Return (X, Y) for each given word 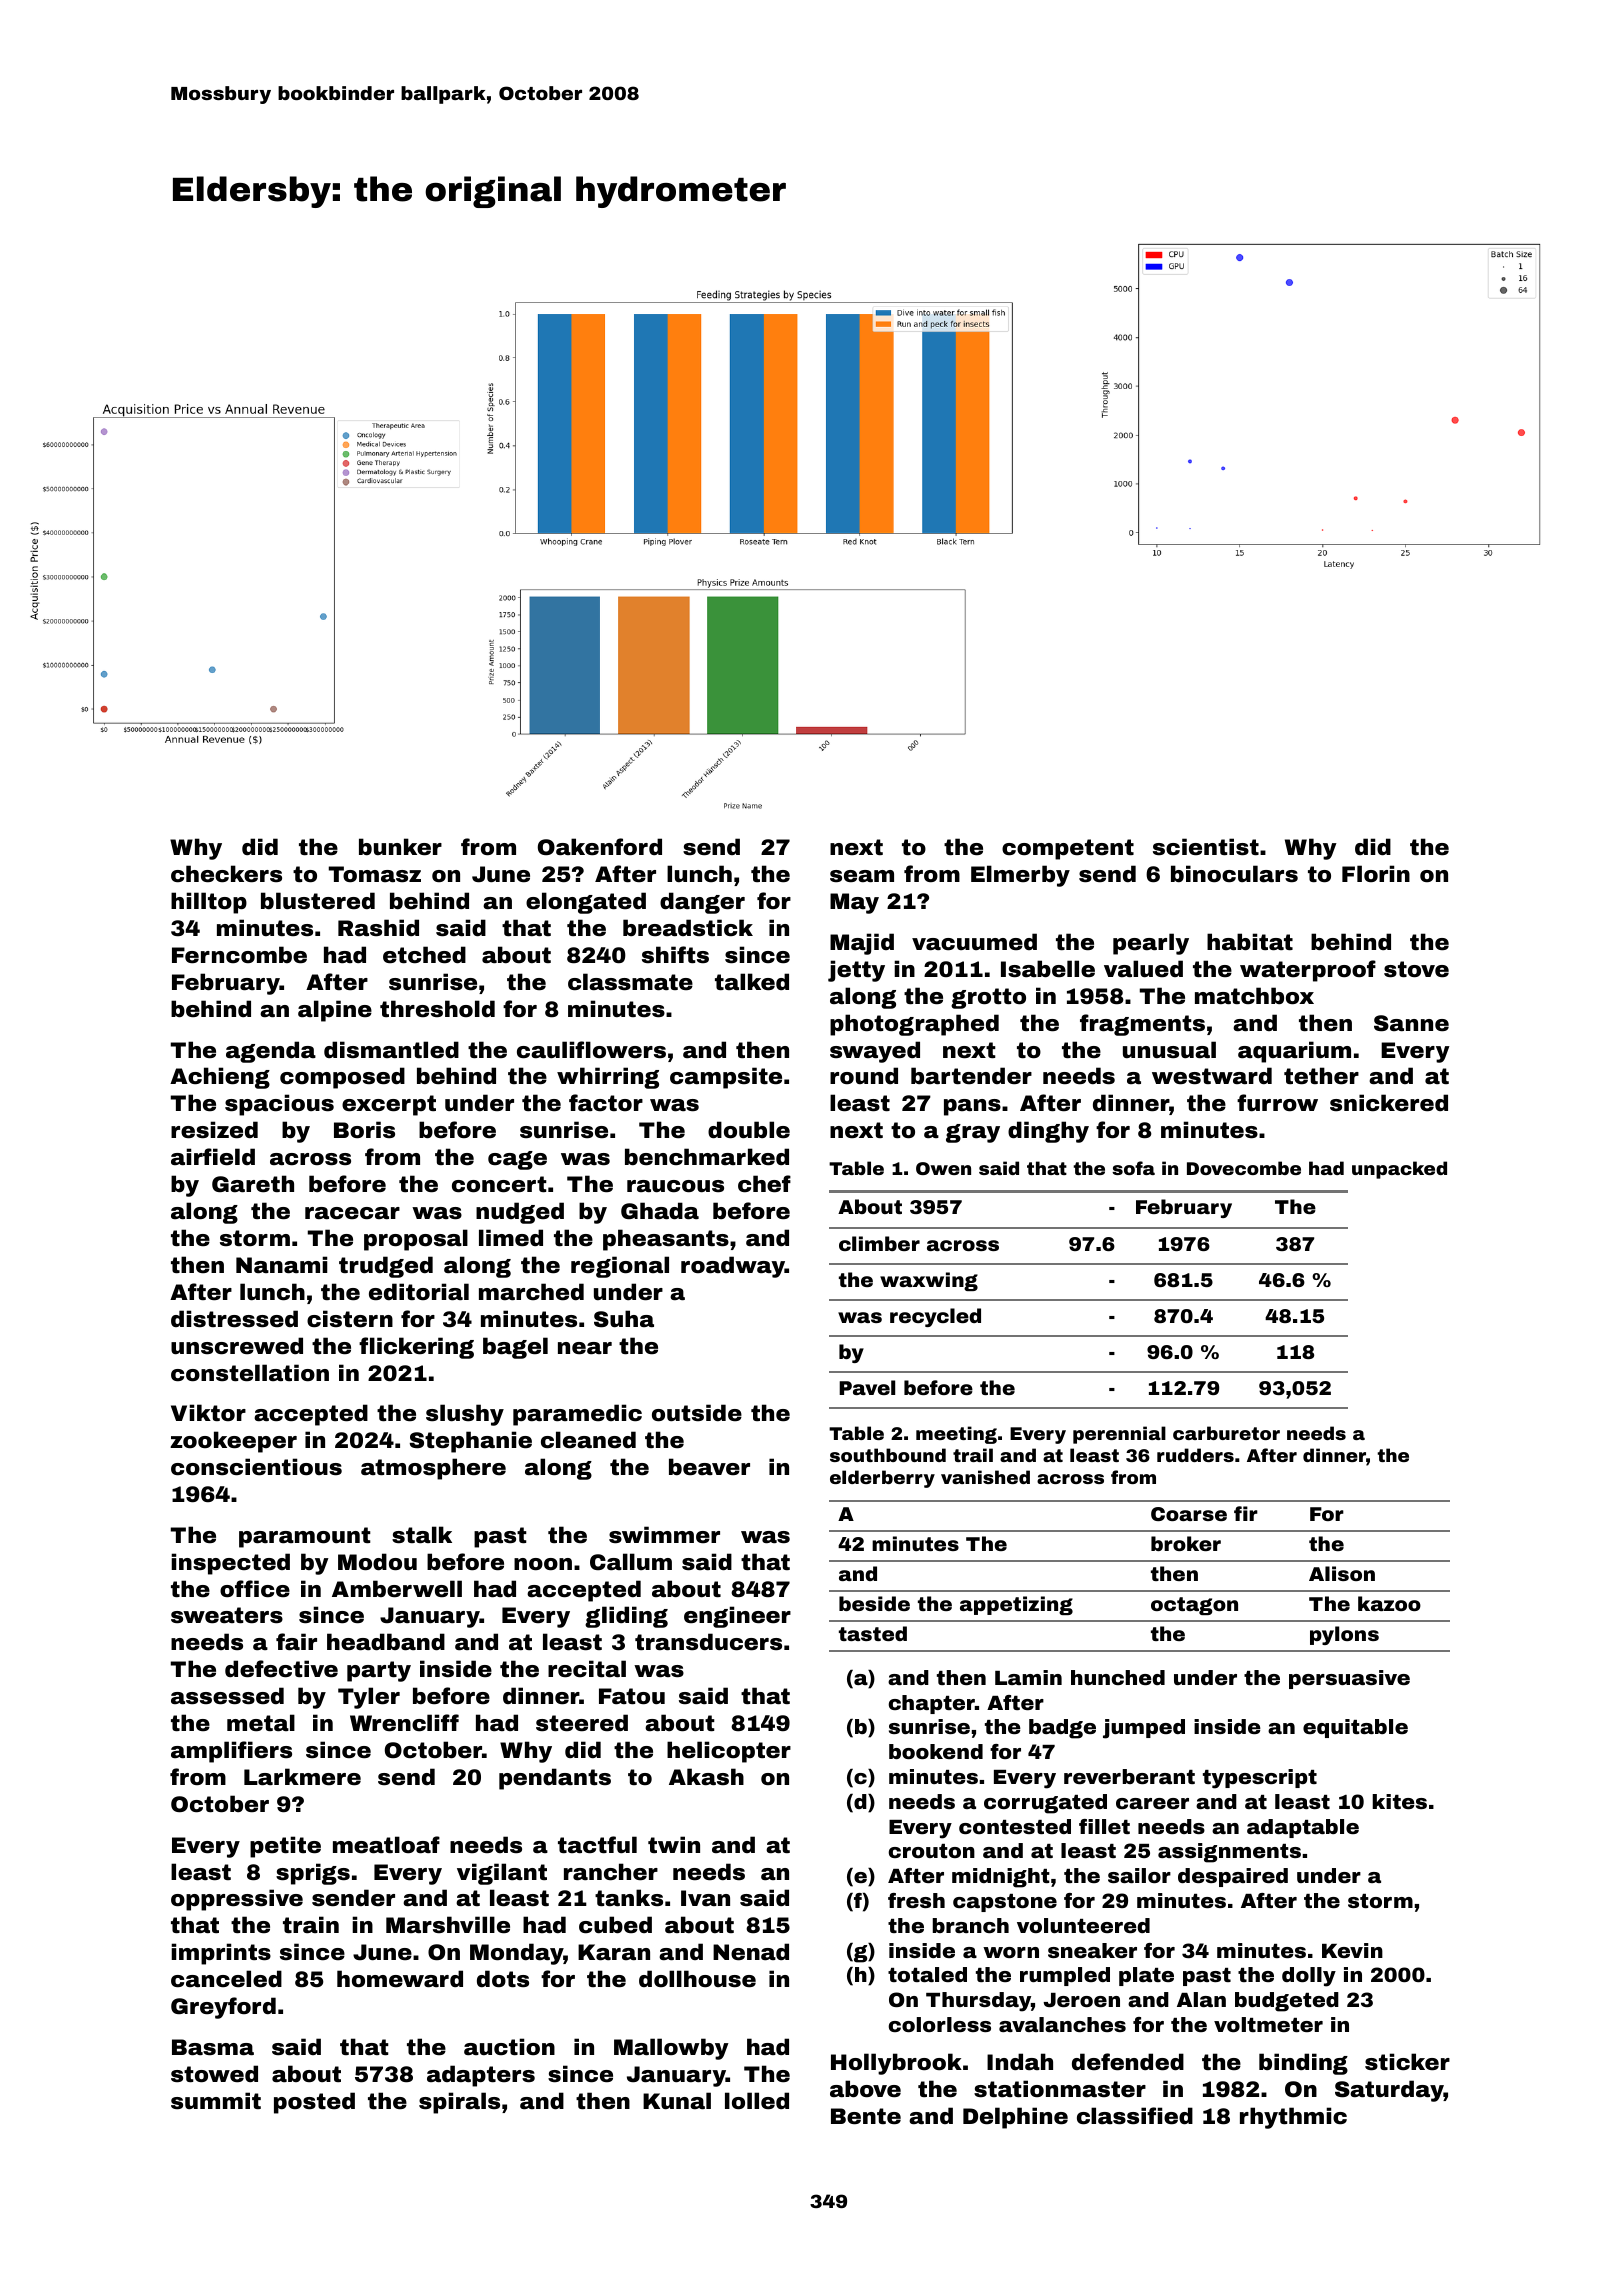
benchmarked (707, 1157)
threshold (437, 1008)
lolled (757, 2101)
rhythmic (1293, 2118)
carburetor (1226, 1433)
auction (509, 2046)
